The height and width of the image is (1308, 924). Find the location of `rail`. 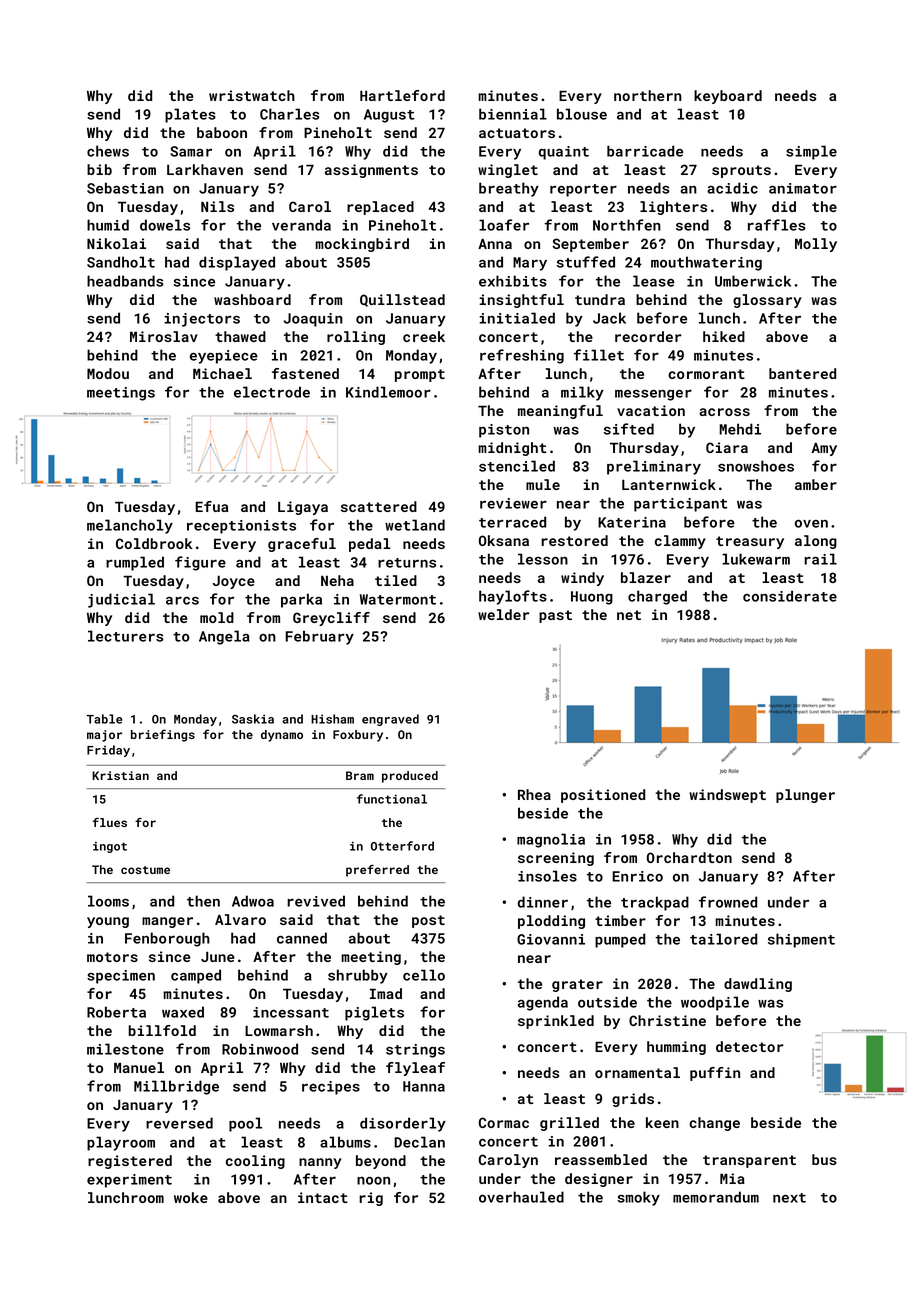

rail is located at coordinates (820, 559).
